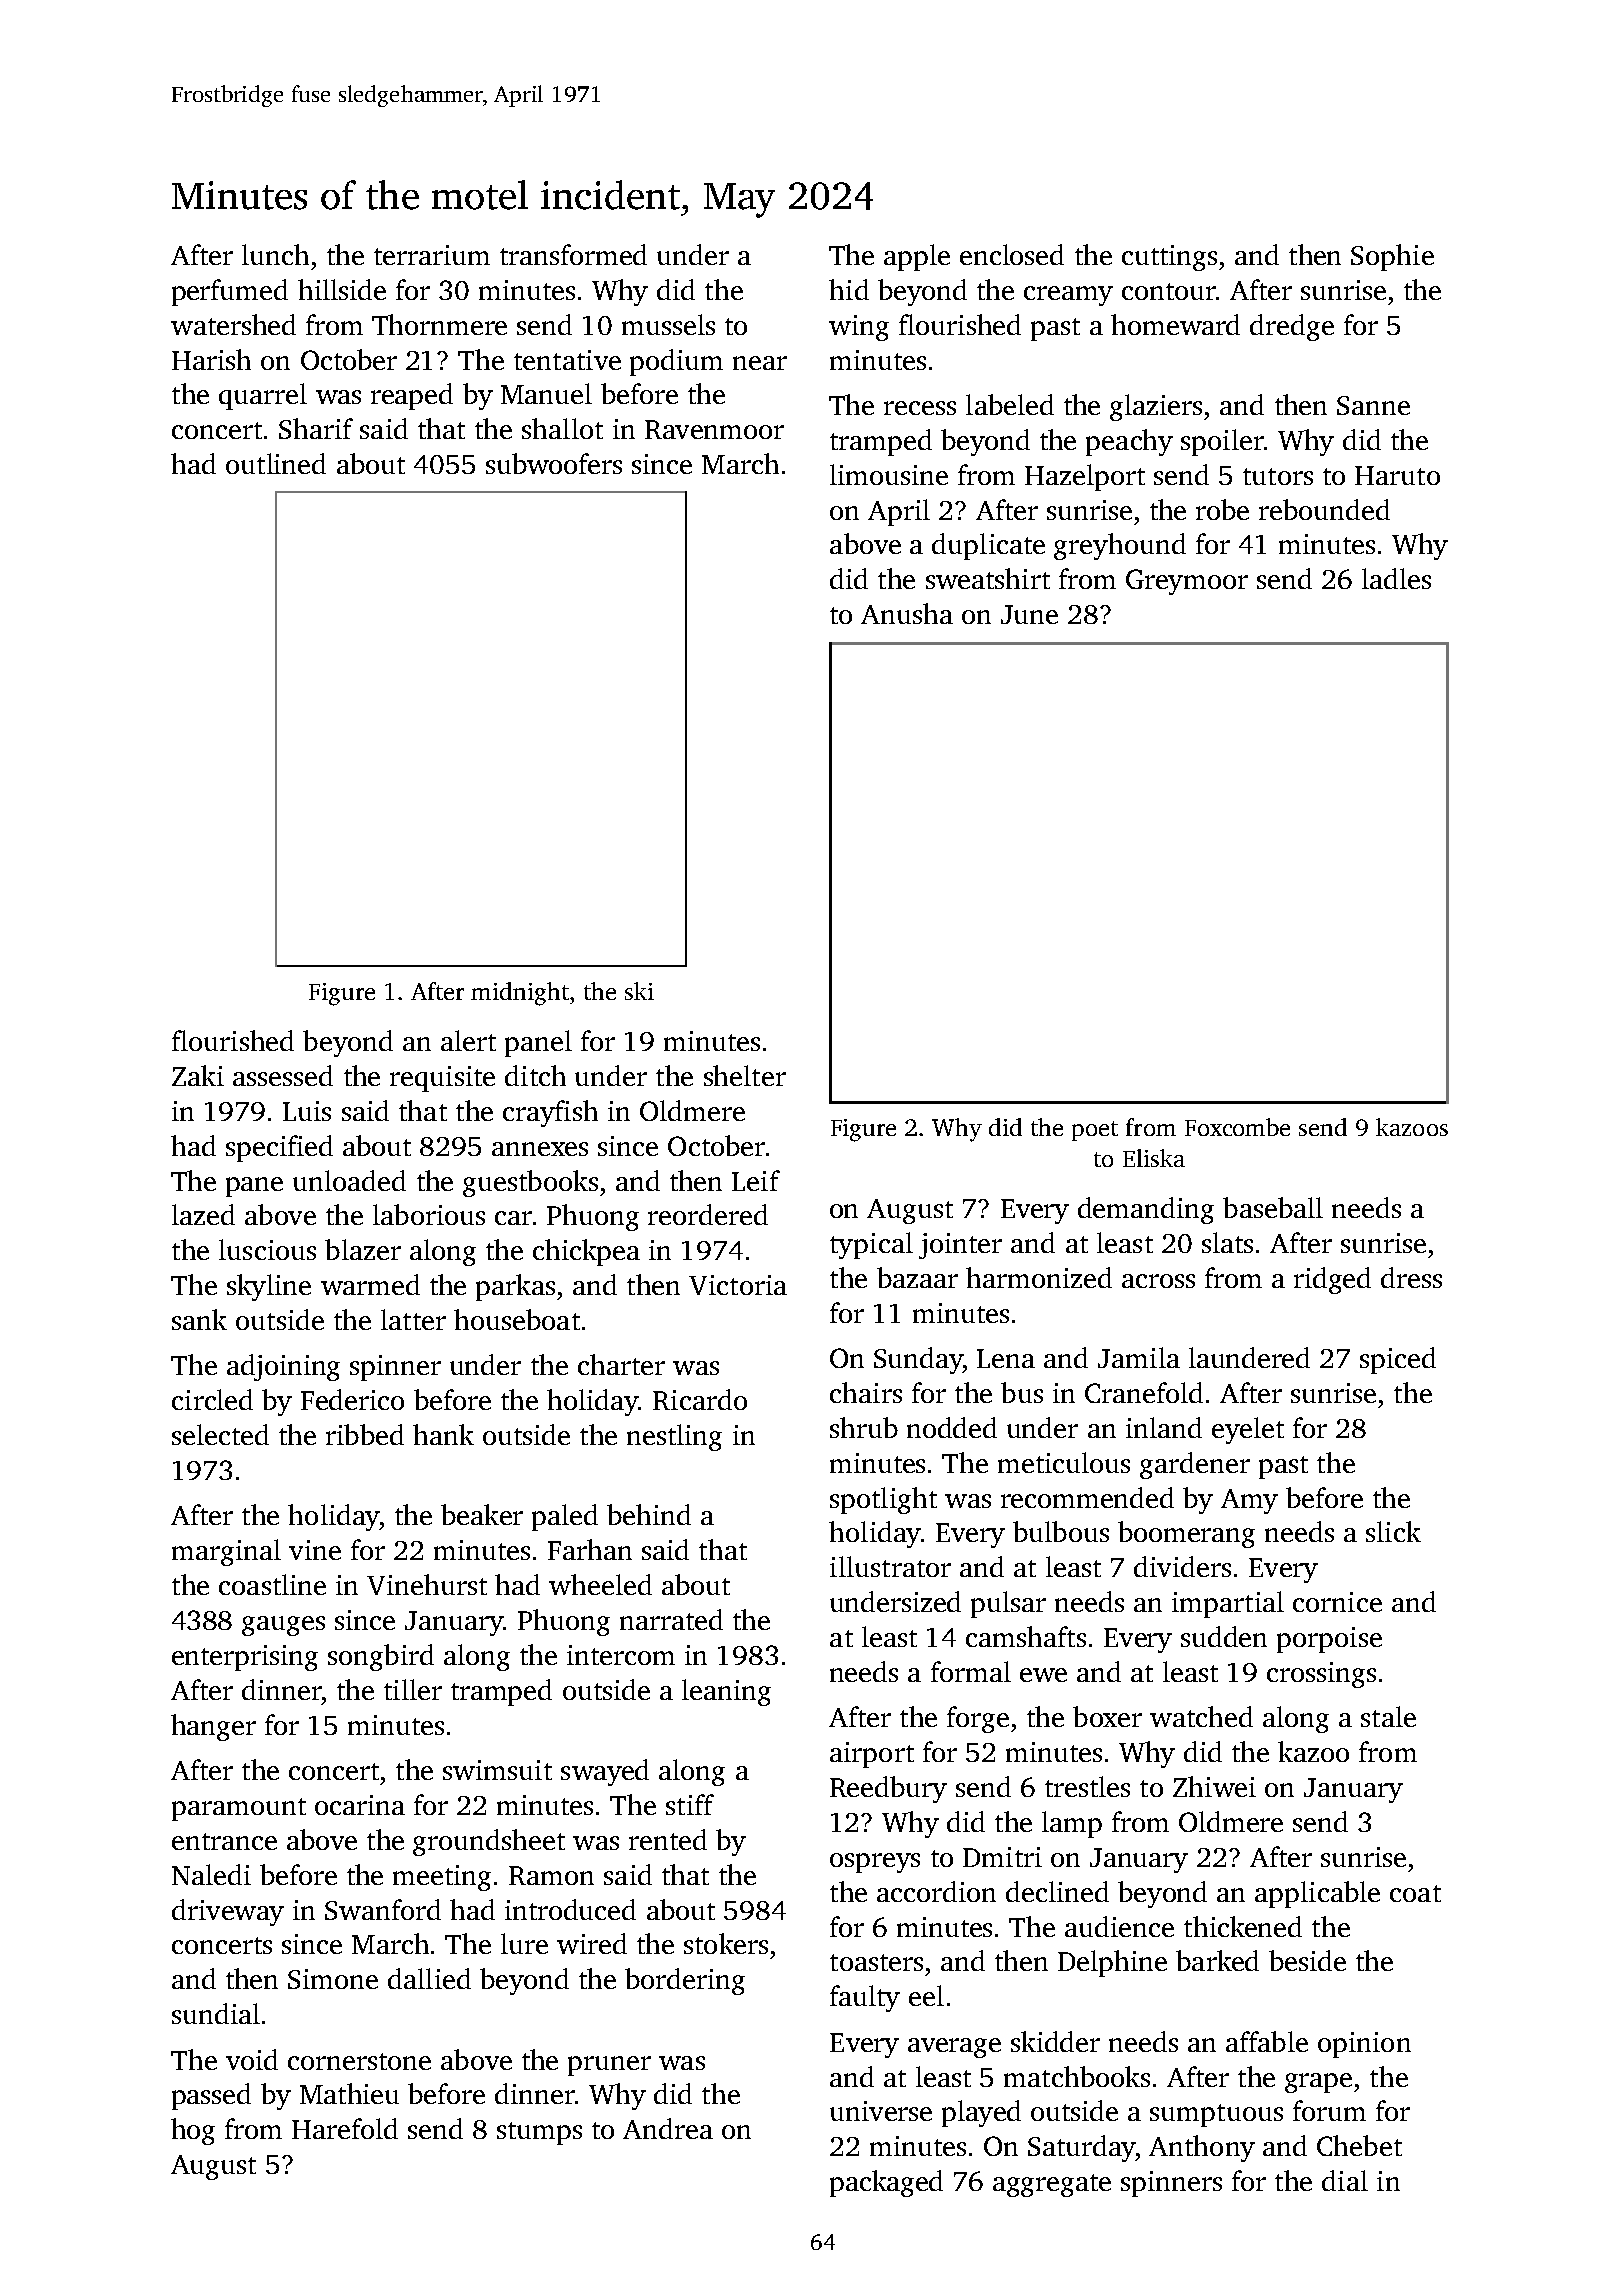  I want to click on Harefold, so click(345, 2128).
